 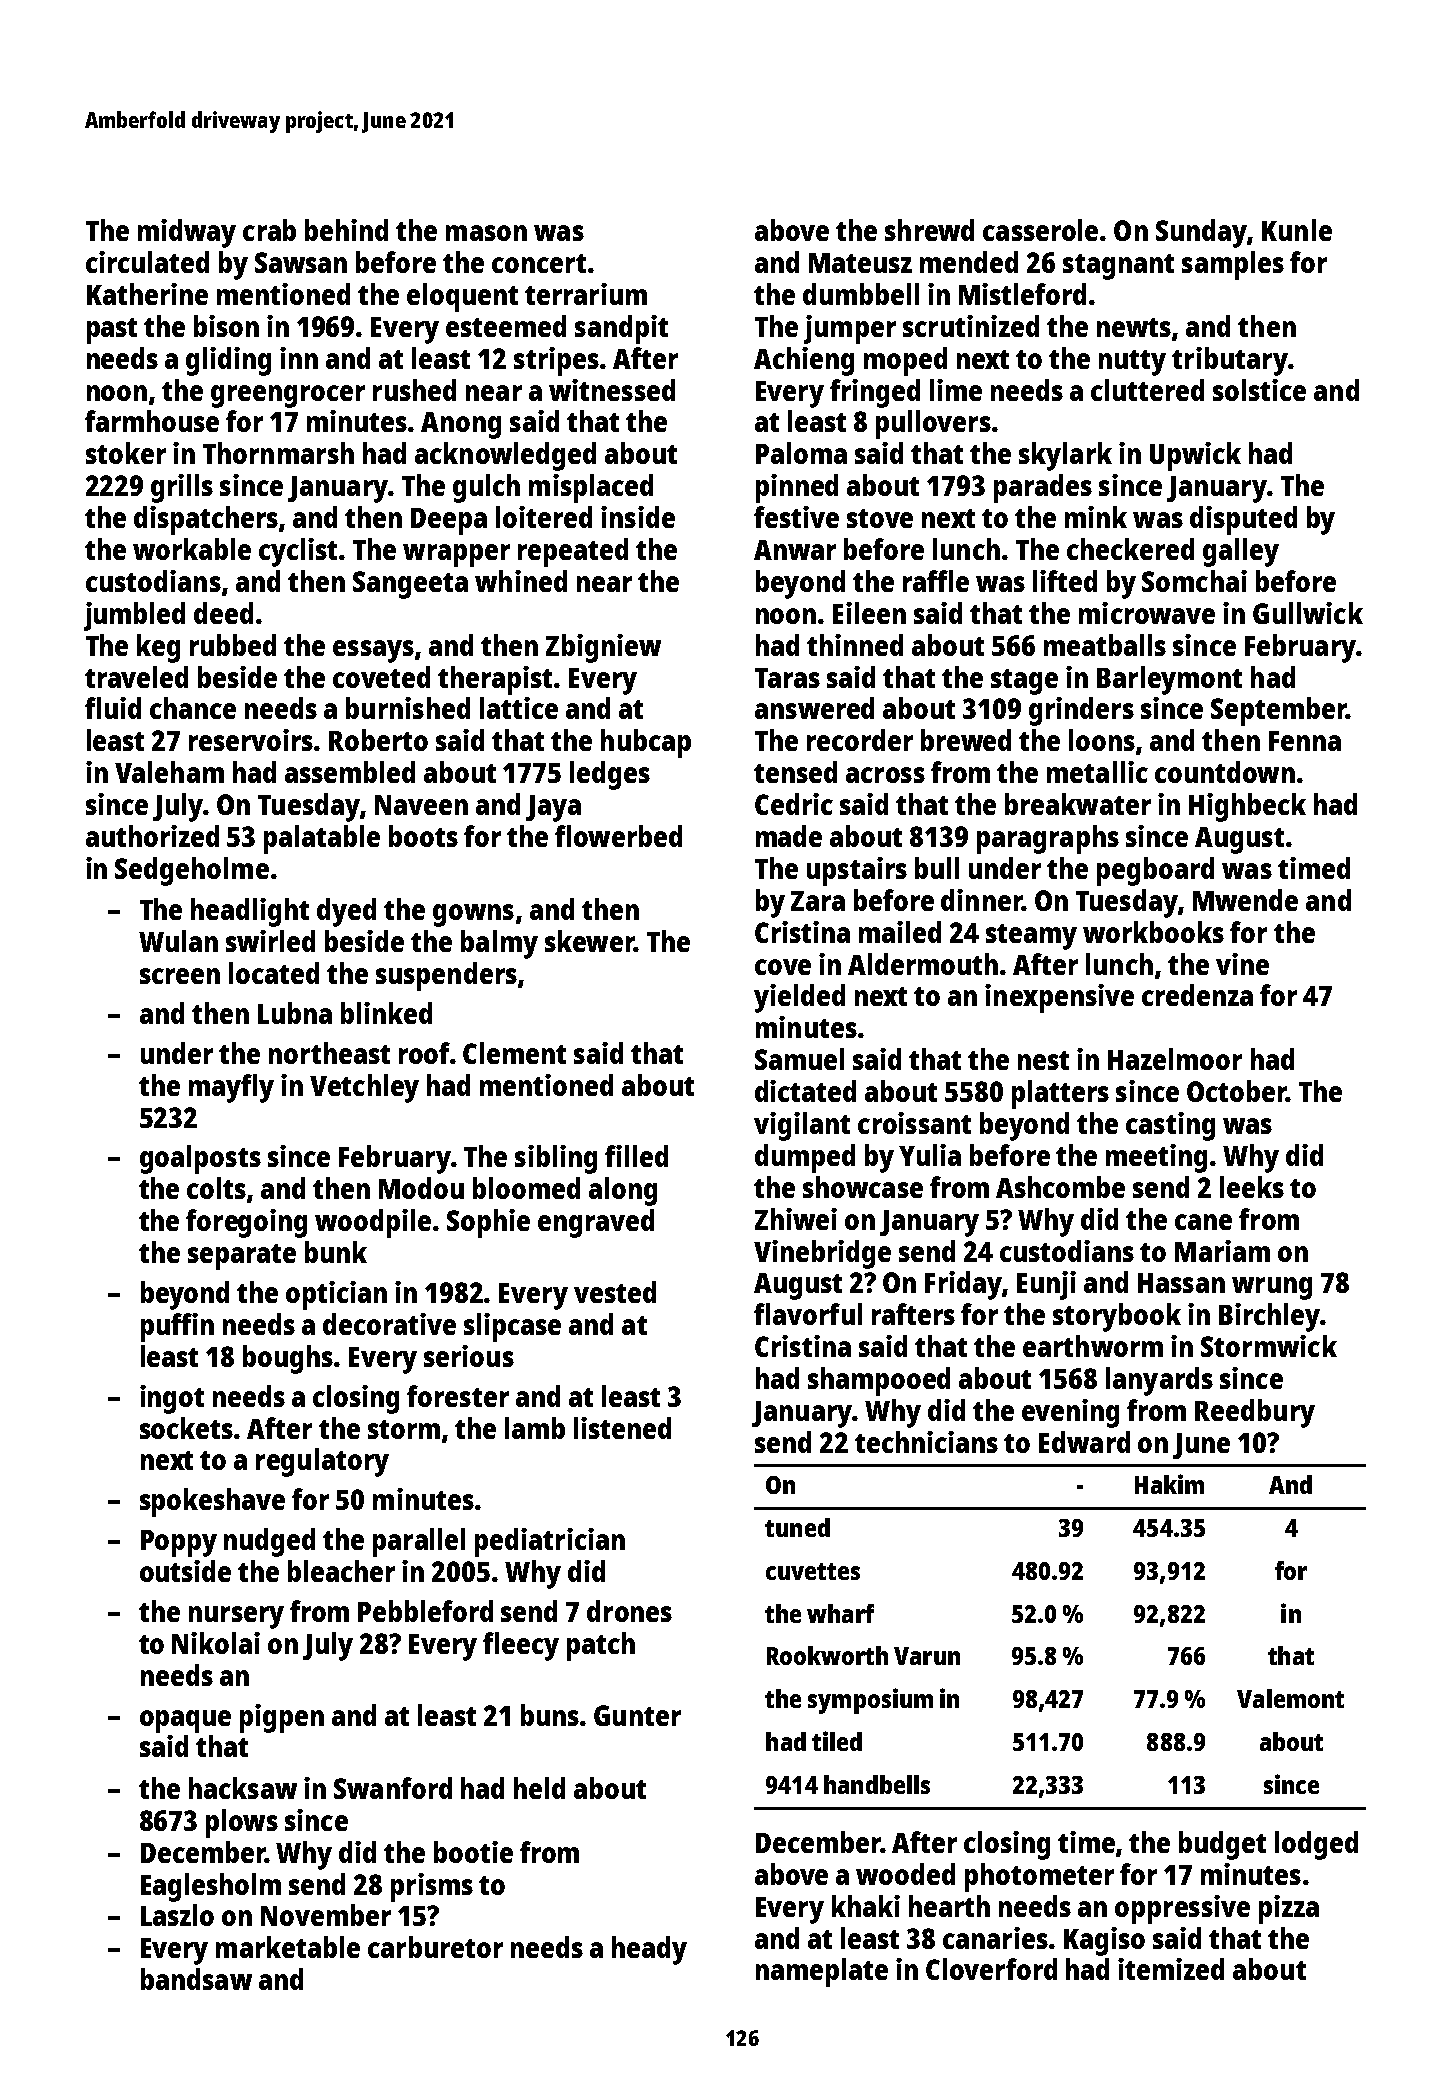 I want to click on bandsaw, so click(x=196, y=1979).
